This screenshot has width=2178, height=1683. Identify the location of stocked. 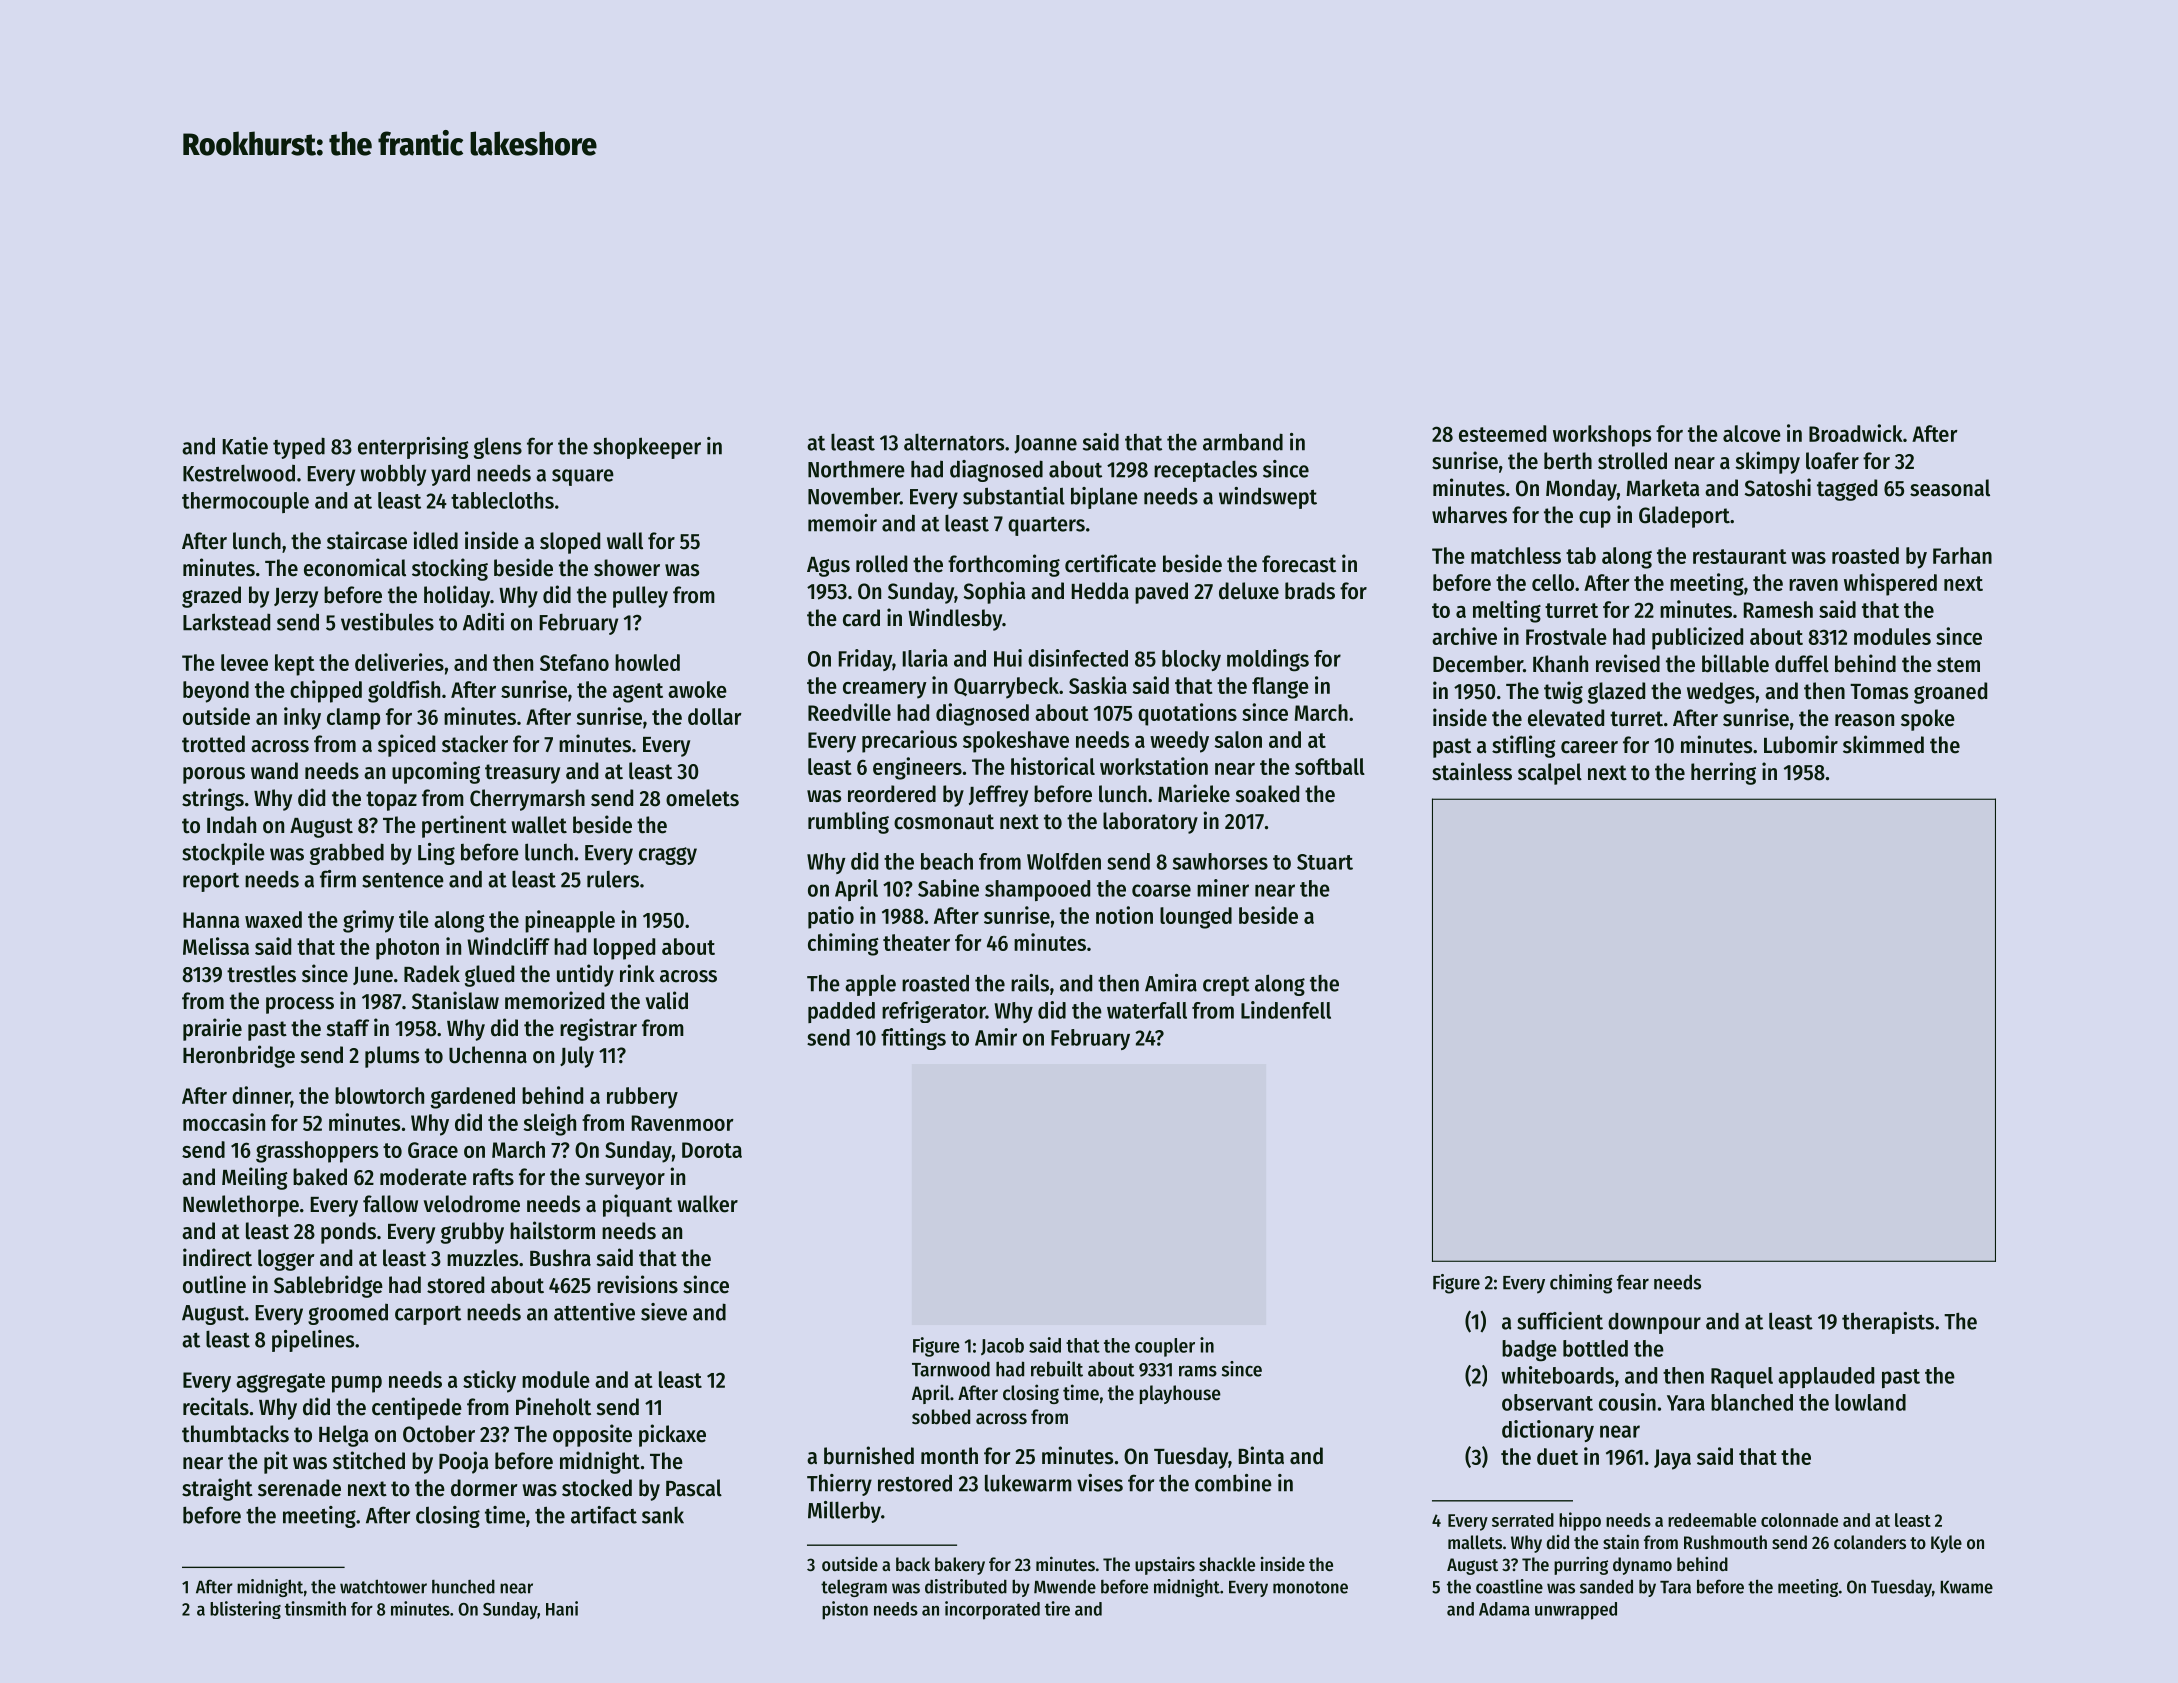
(597, 1488).
